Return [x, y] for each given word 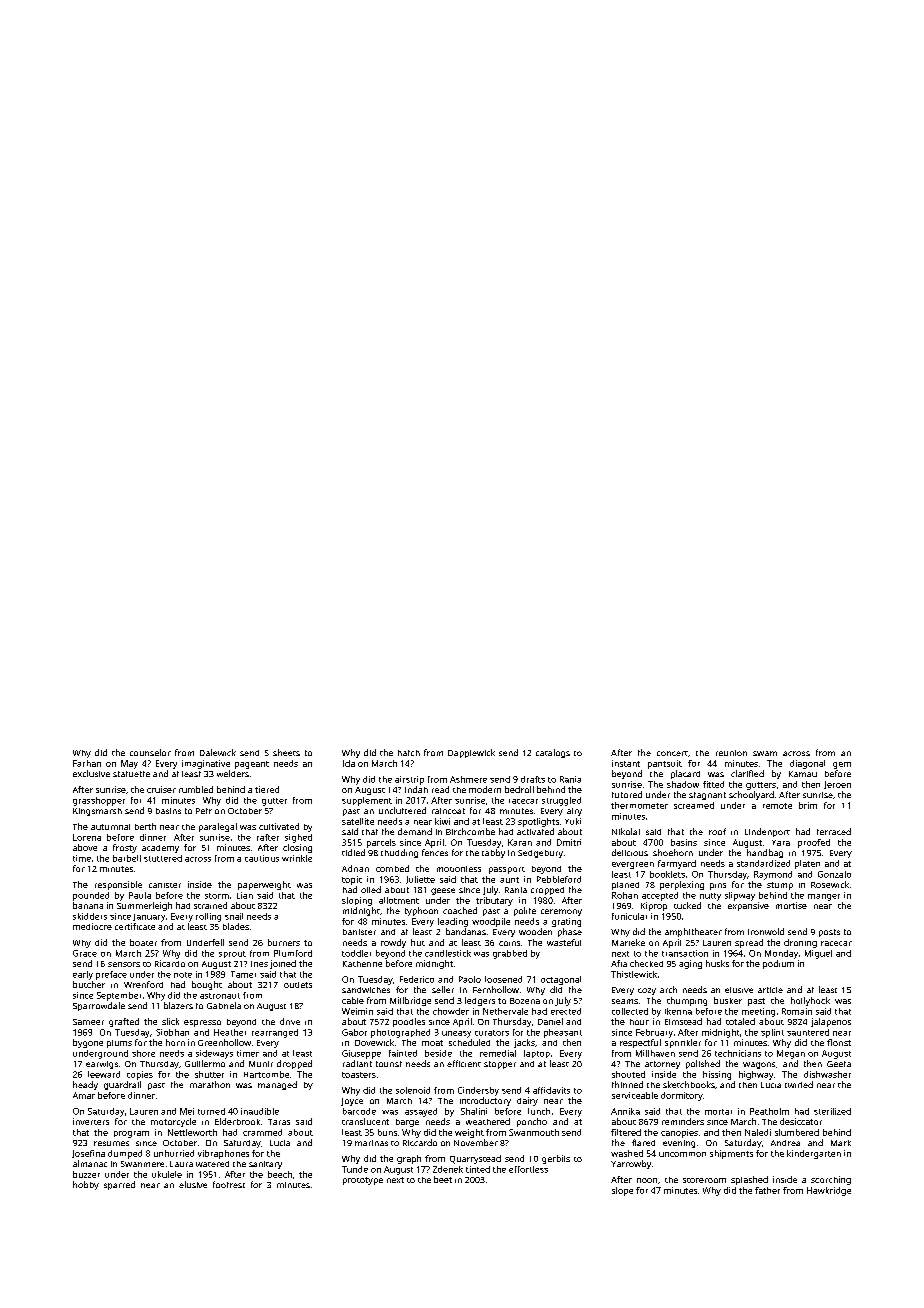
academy [160, 849]
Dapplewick [471, 753]
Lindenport [767, 832]
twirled [799, 1084]
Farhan [87, 763]
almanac [90, 1163]
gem [842, 765]
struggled [561, 801]
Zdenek [448, 1169]
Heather [230, 1032]
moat [432, 1043]
